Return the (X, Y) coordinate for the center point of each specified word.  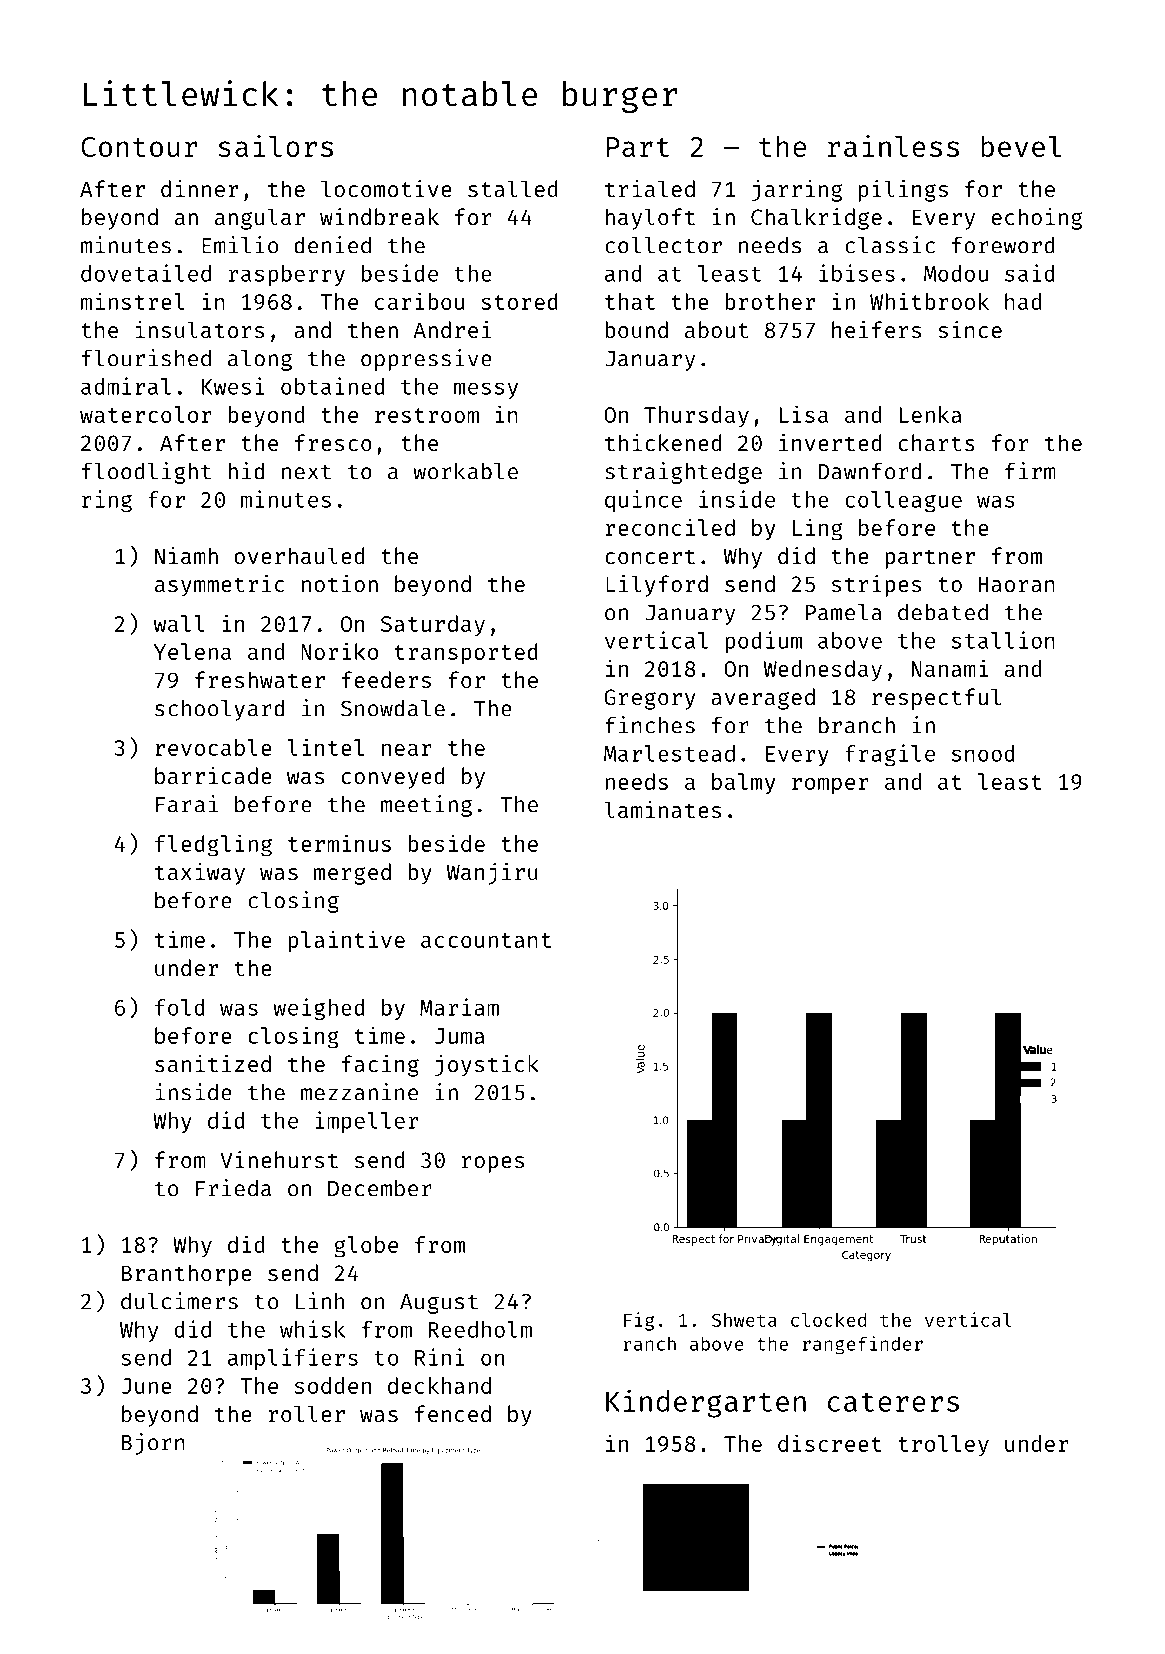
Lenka (931, 414)
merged (352, 874)
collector (663, 245)
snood (983, 753)
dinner (199, 188)
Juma (460, 1036)
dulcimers (179, 1301)
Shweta (744, 1320)
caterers (893, 1402)
